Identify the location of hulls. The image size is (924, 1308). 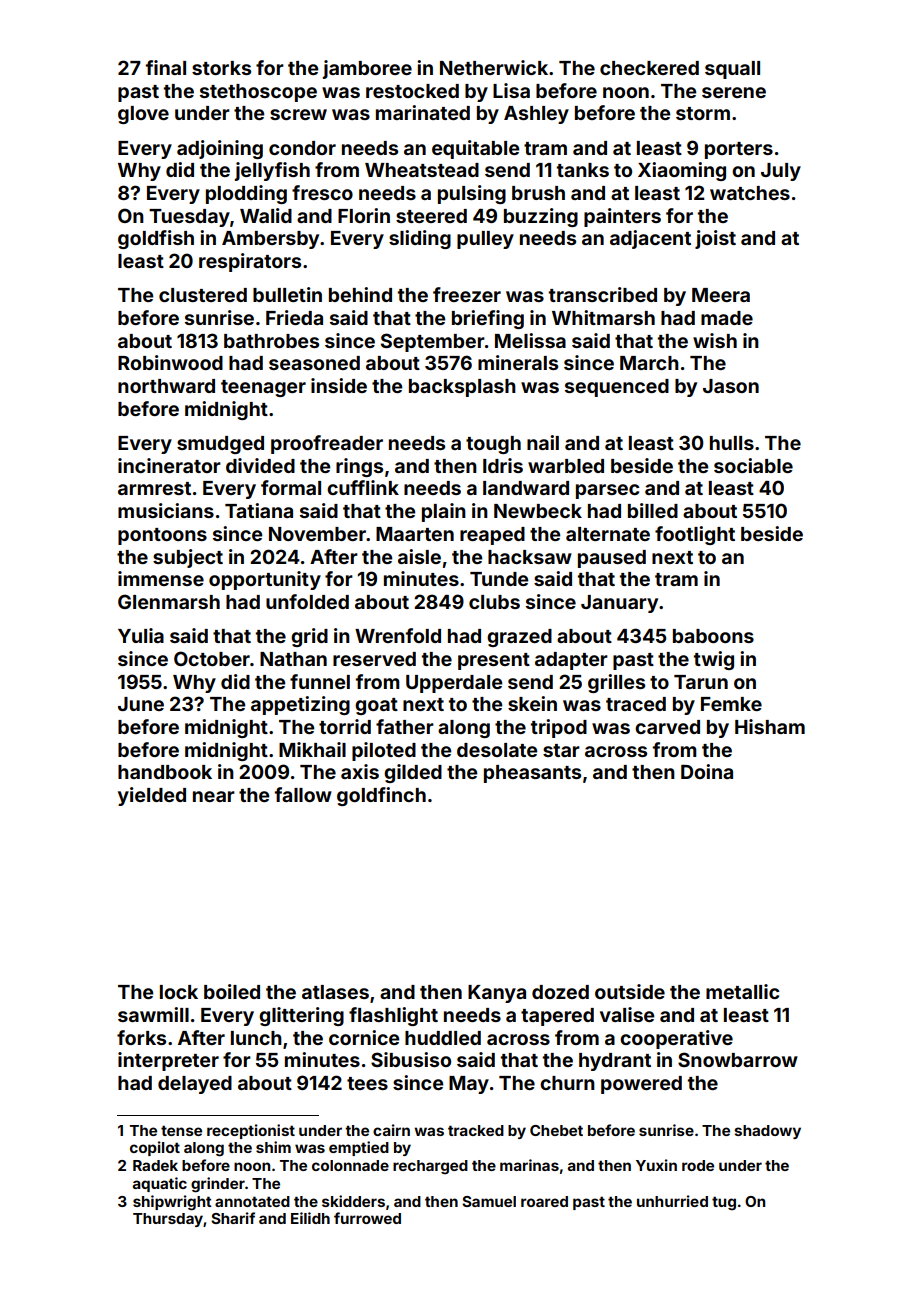
(732, 443).
